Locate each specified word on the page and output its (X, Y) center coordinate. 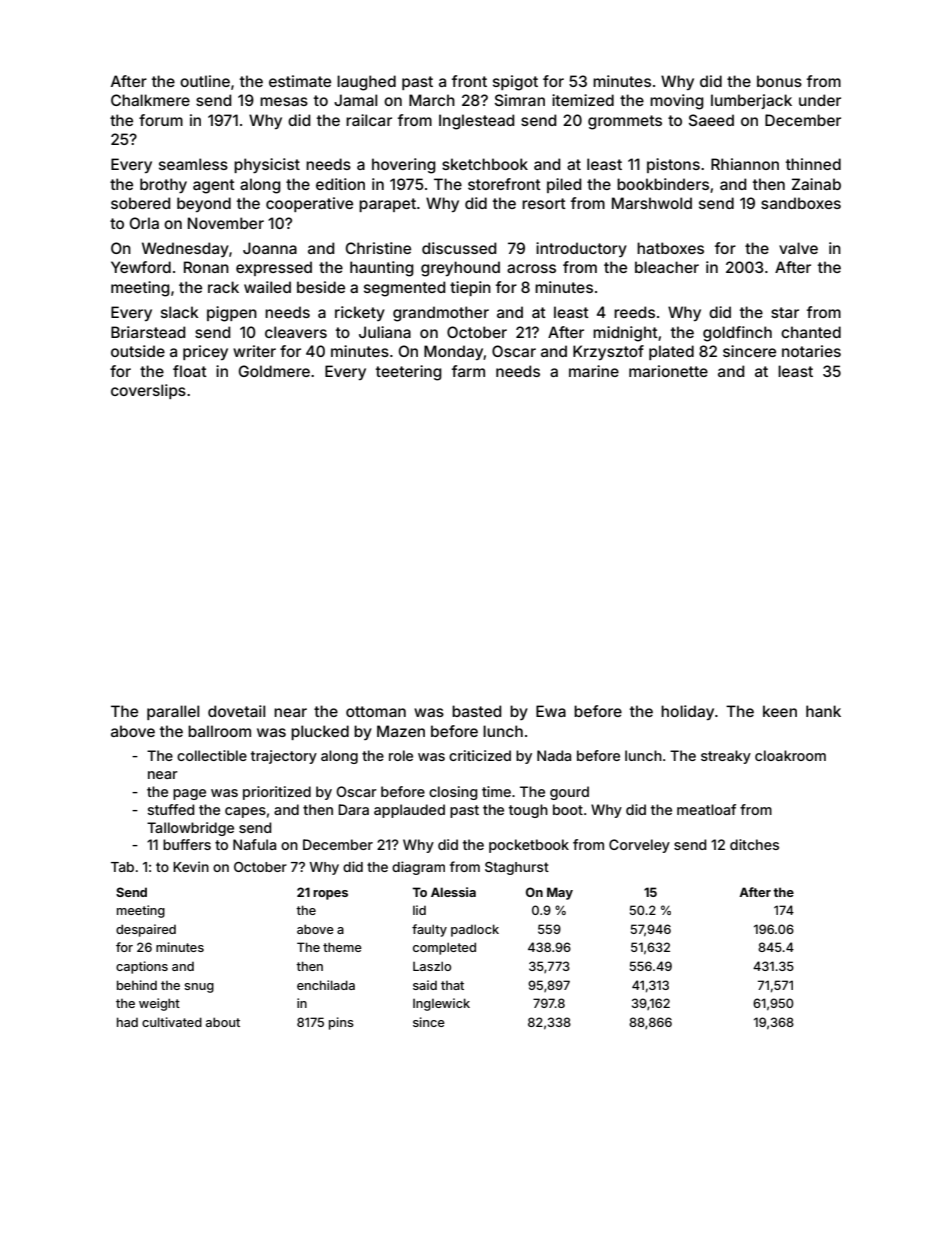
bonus (779, 81)
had (127, 1022)
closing (453, 793)
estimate (300, 81)
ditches (754, 844)
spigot (515, 83)
